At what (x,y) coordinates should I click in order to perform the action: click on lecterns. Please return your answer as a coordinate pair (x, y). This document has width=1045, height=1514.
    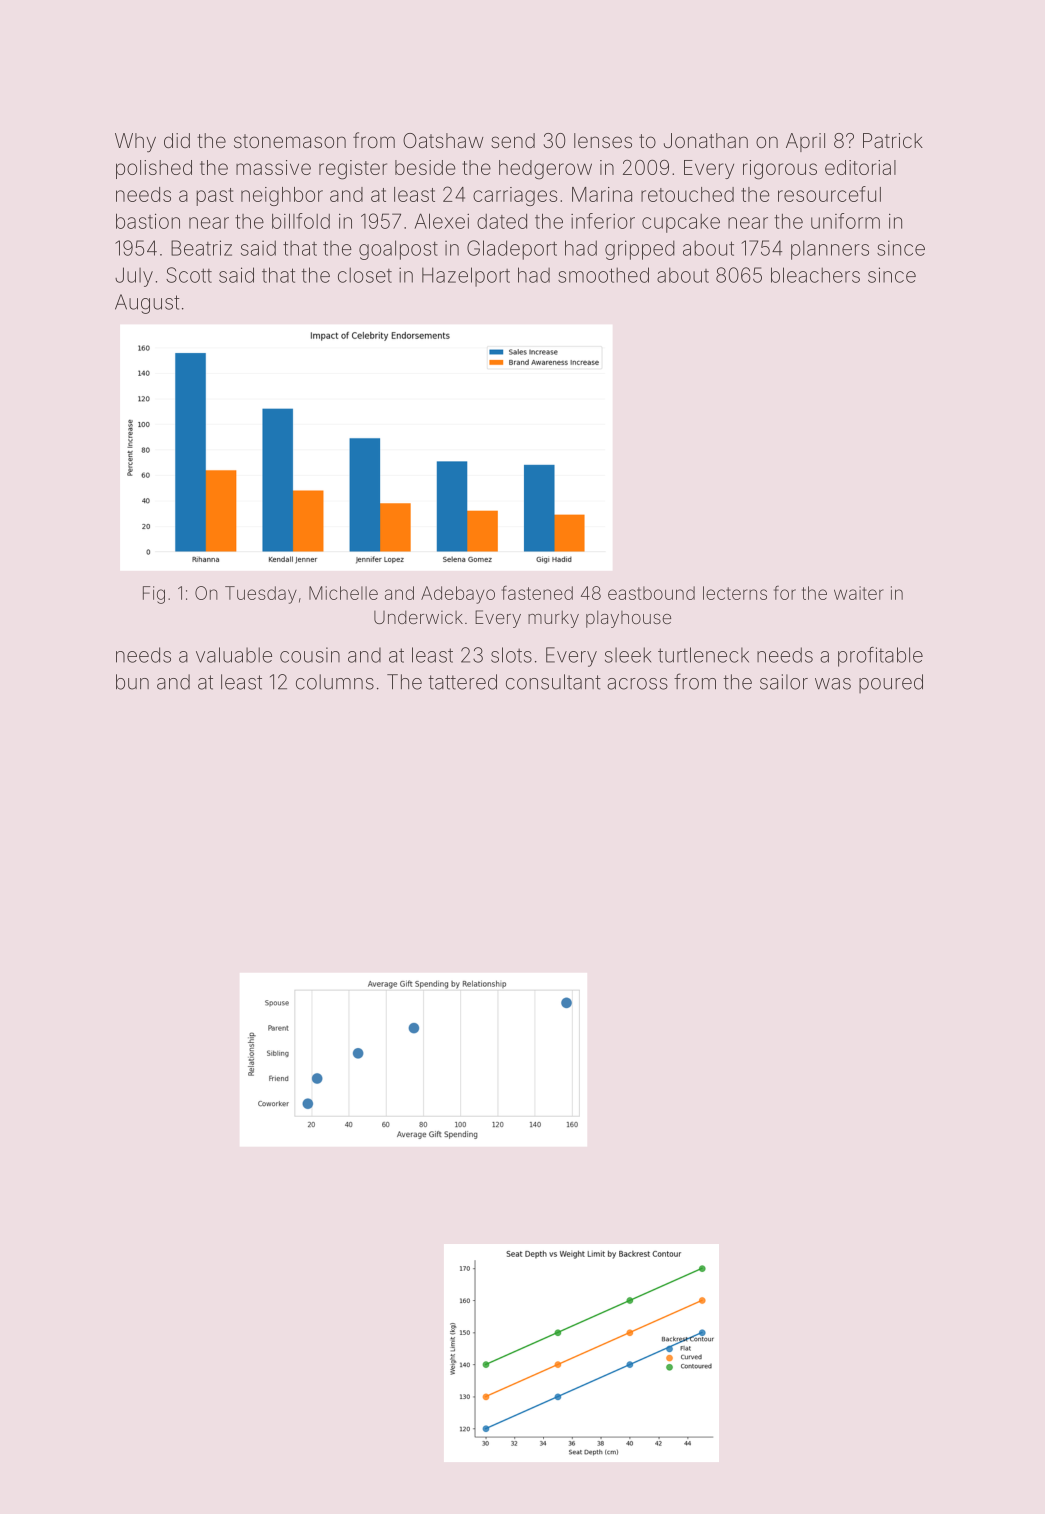
    Looking at the image, I should click on (735, 593).
